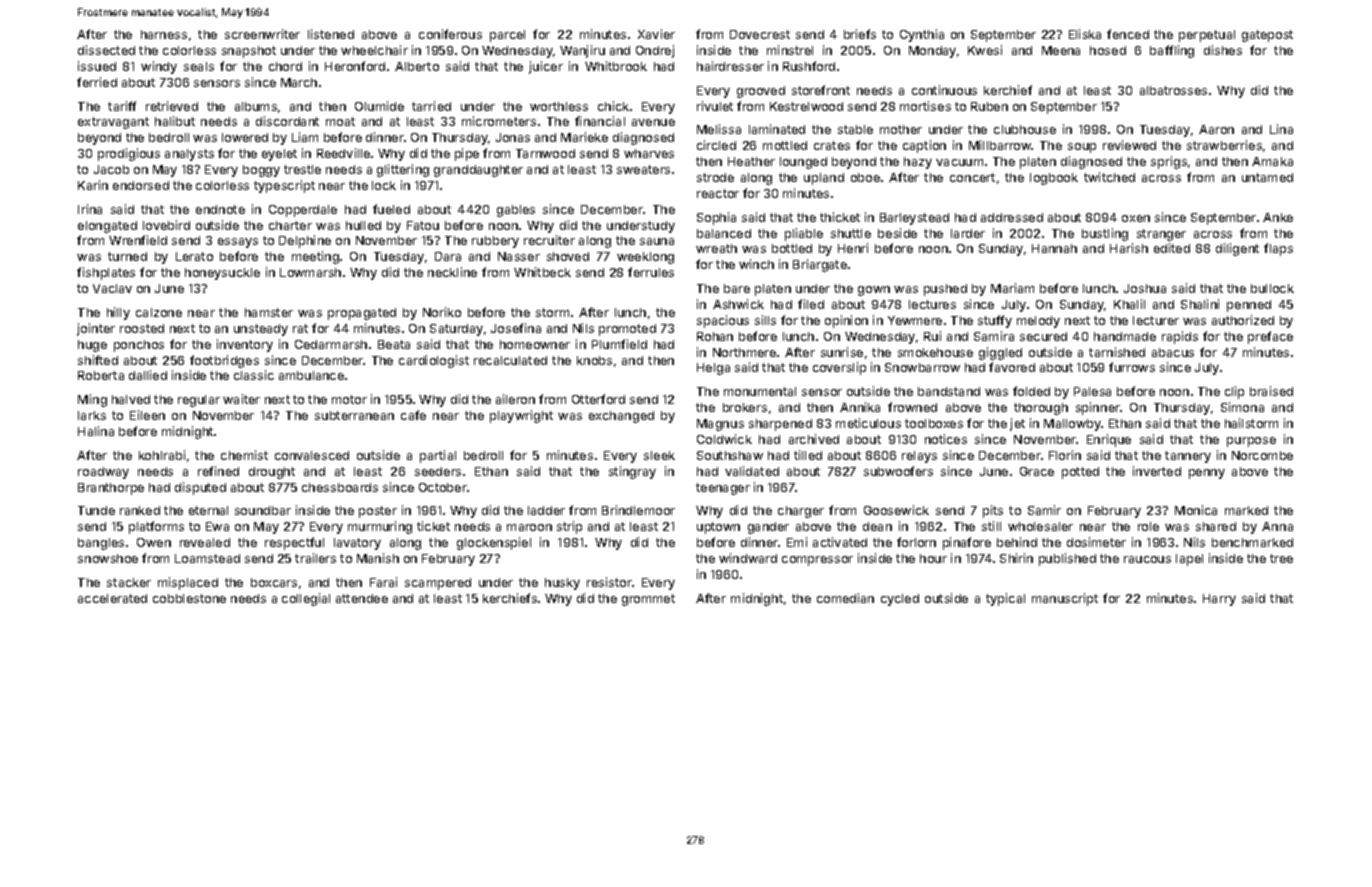 The height and width of the screenshot is (887, 1372). Describe the element at coordinates (434, 361) in the screenshot. I see `cardiologist` at that location.
